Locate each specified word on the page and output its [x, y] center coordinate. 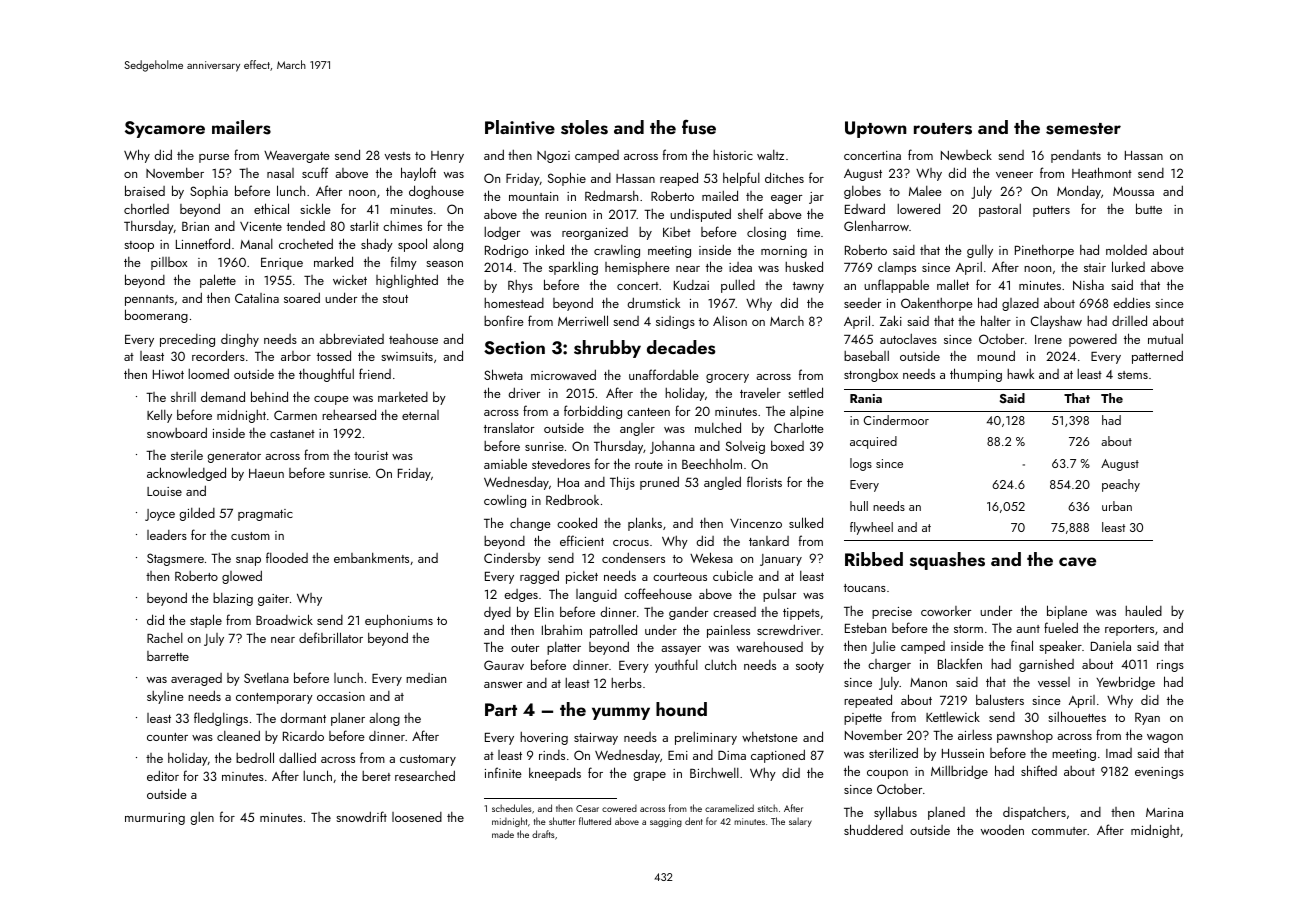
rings [1170, 666]
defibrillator [331, 637]
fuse [699, 127]
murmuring [155, 819]
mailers [241, 127]
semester [1083, 129]
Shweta [503, 374]
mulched [718, 427]
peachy [1121, 485]
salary [800, 822]
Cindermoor [896, 420]
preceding [187, 340]
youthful [676, 666]
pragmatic [265, 515]
